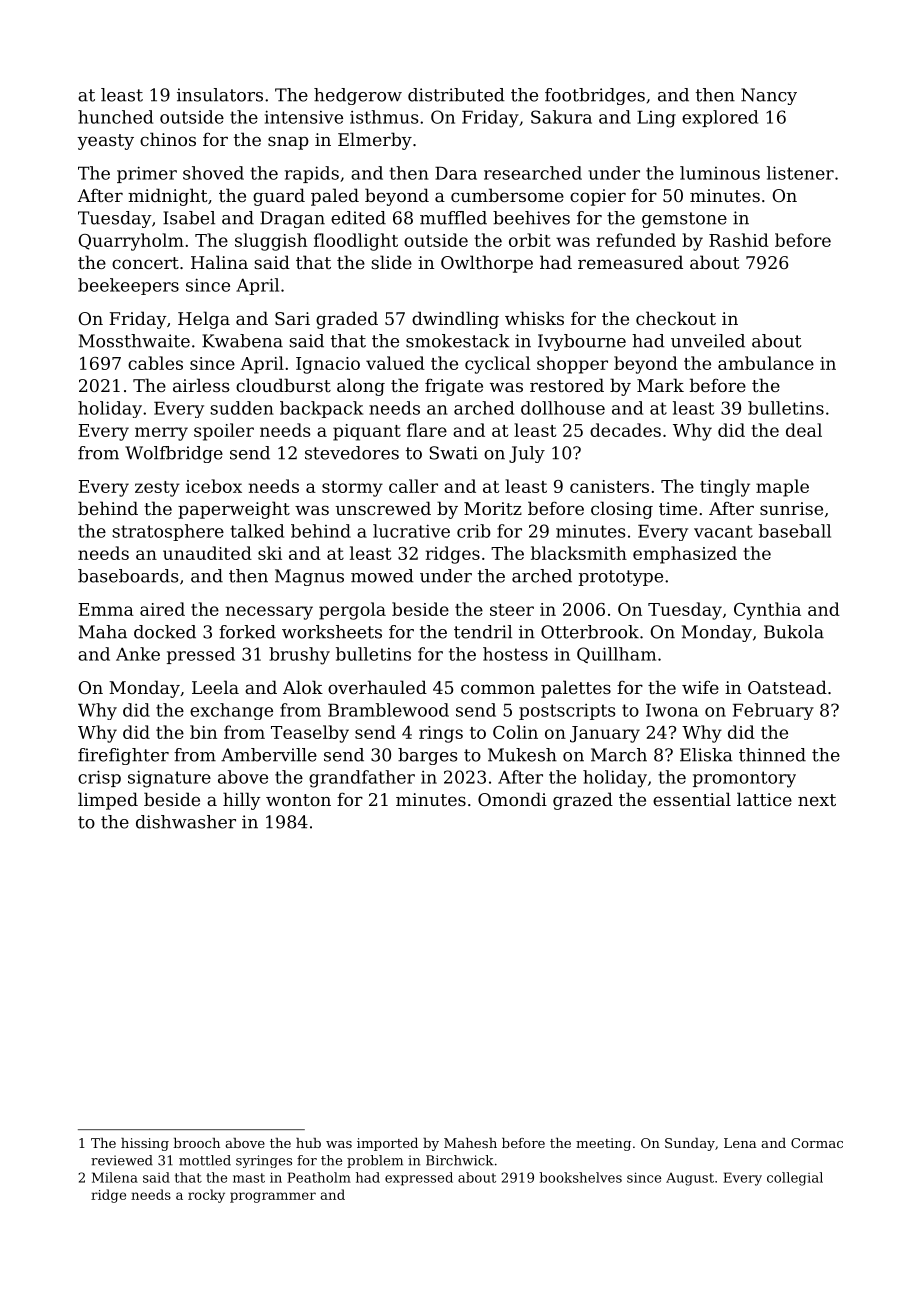 The width and height of the image is (924, 1308). Describe the element at coordinates (766, 363) in the image. I see `ambulance` at that location.
